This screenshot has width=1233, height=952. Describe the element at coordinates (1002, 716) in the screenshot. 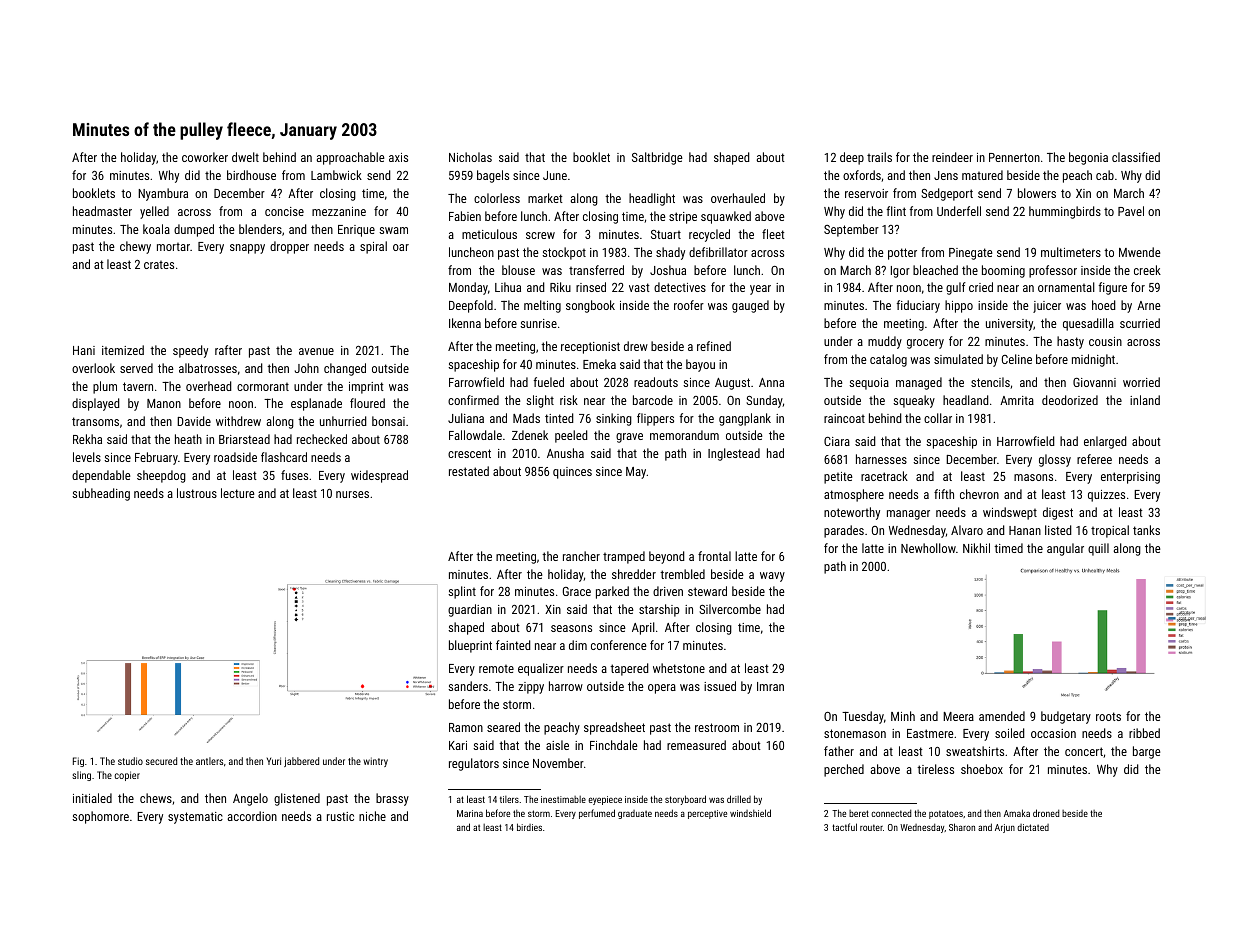

I see `amended` at that location.
